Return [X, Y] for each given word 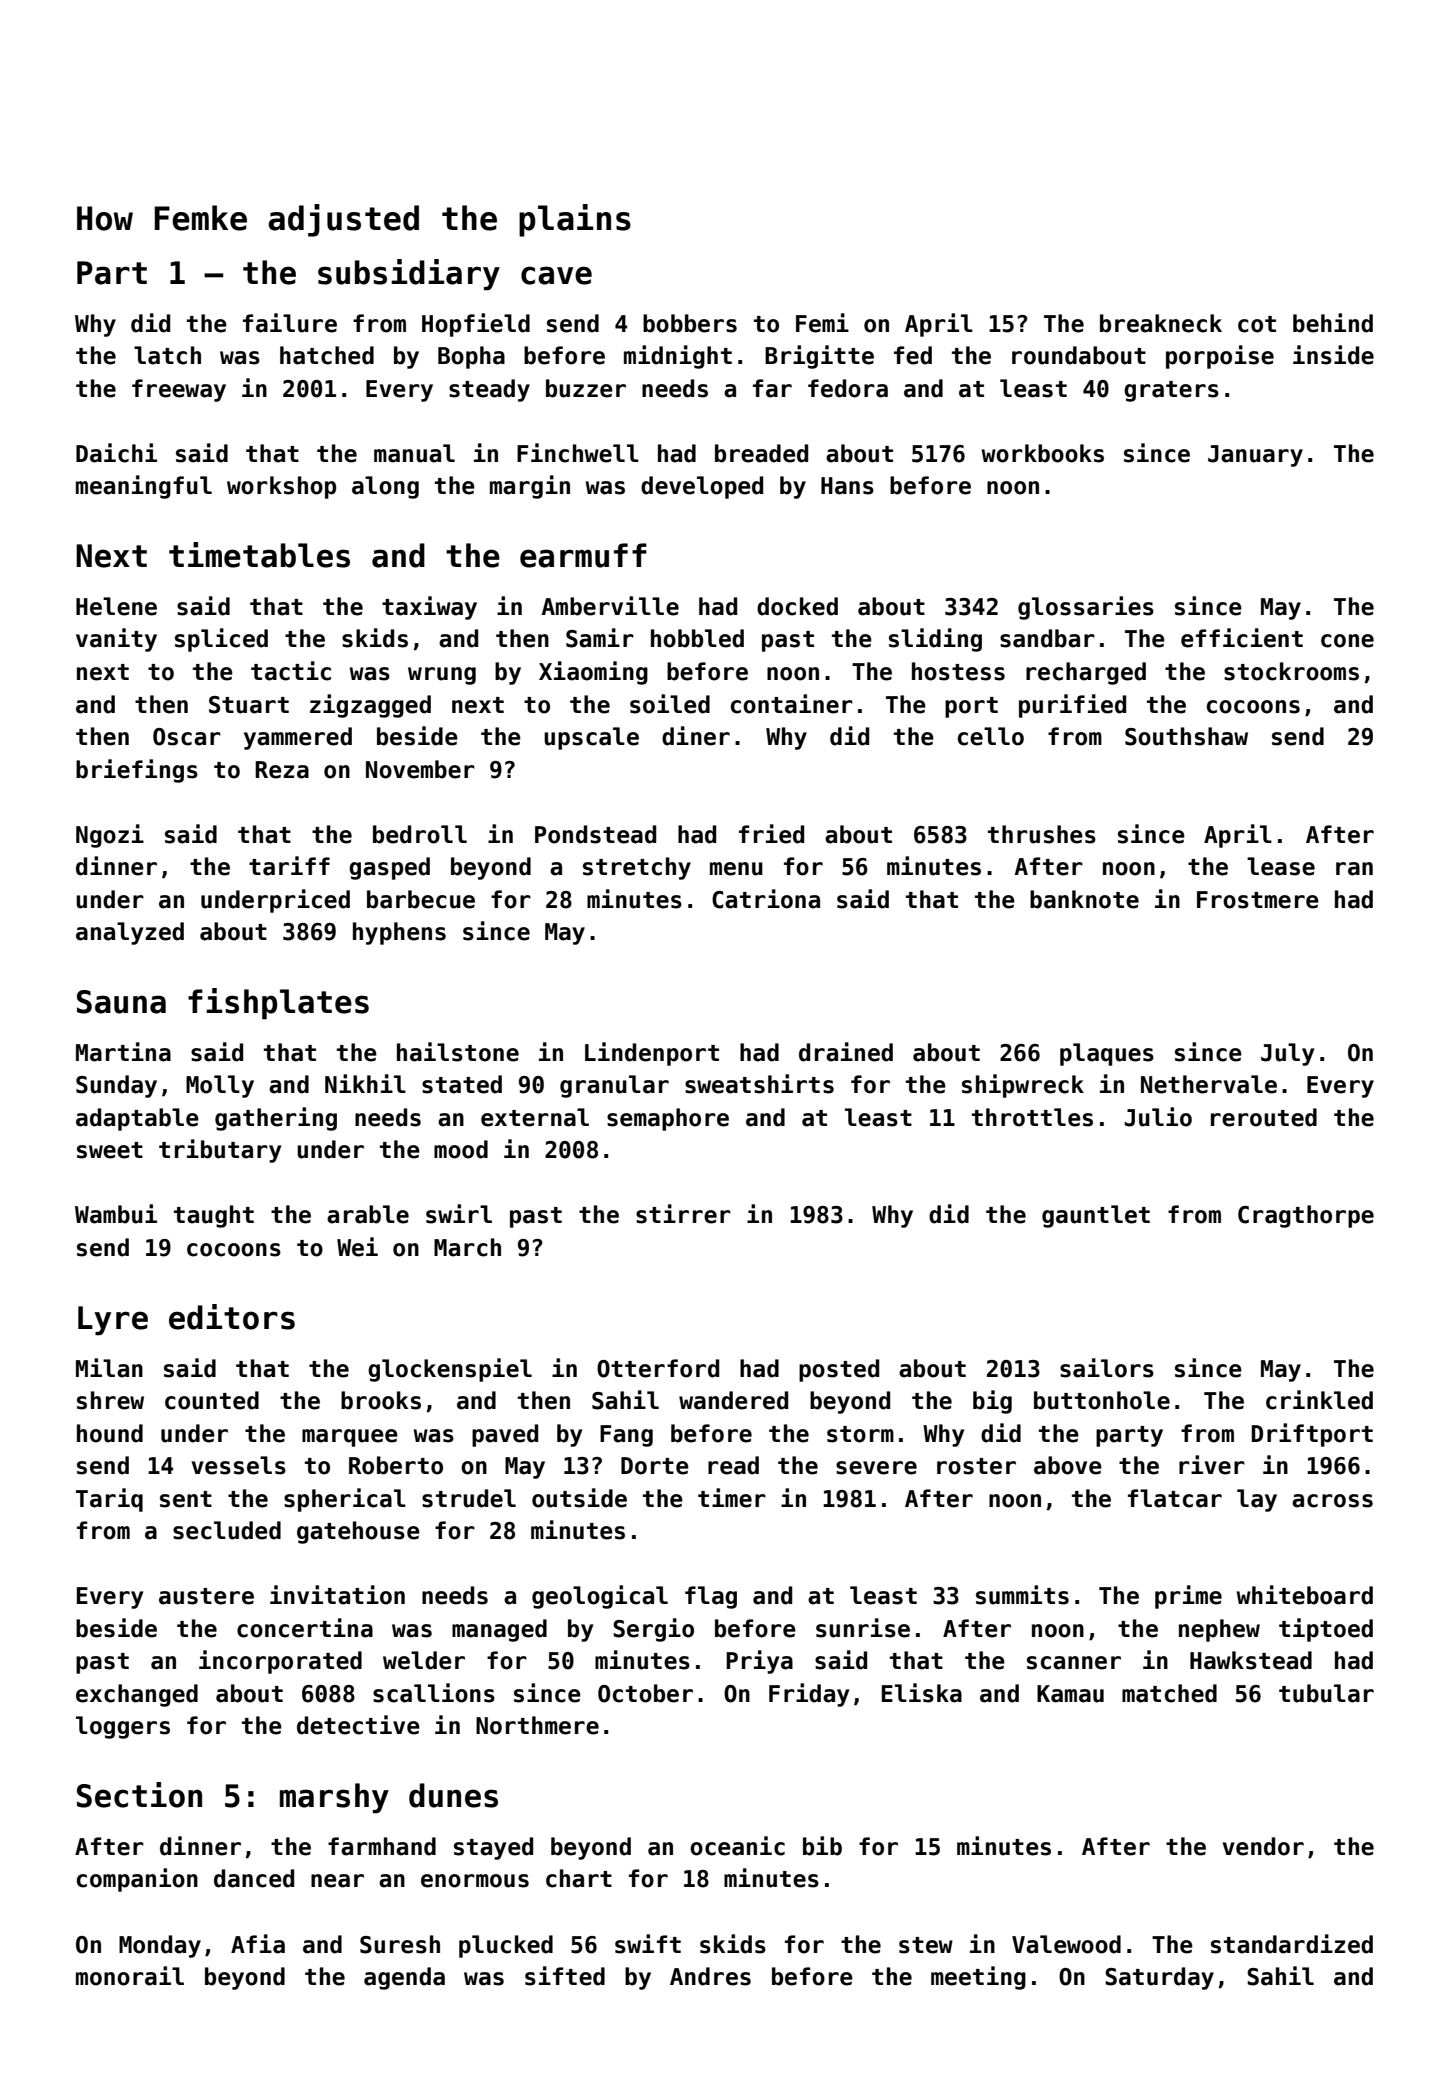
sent [186, 1499]
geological [600, 1597]
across [1332, 1501]
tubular [1326, 1693]
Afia [258, 1944]
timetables [259, 555]
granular [614, 1086]
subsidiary [409, 275]
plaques [1107, 1054]
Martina [123, 1052]
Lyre [113, 1321]
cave [556, 275]
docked [797, 606]
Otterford [658, 1368]
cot [1257, 324]
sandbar [1047, 638]
